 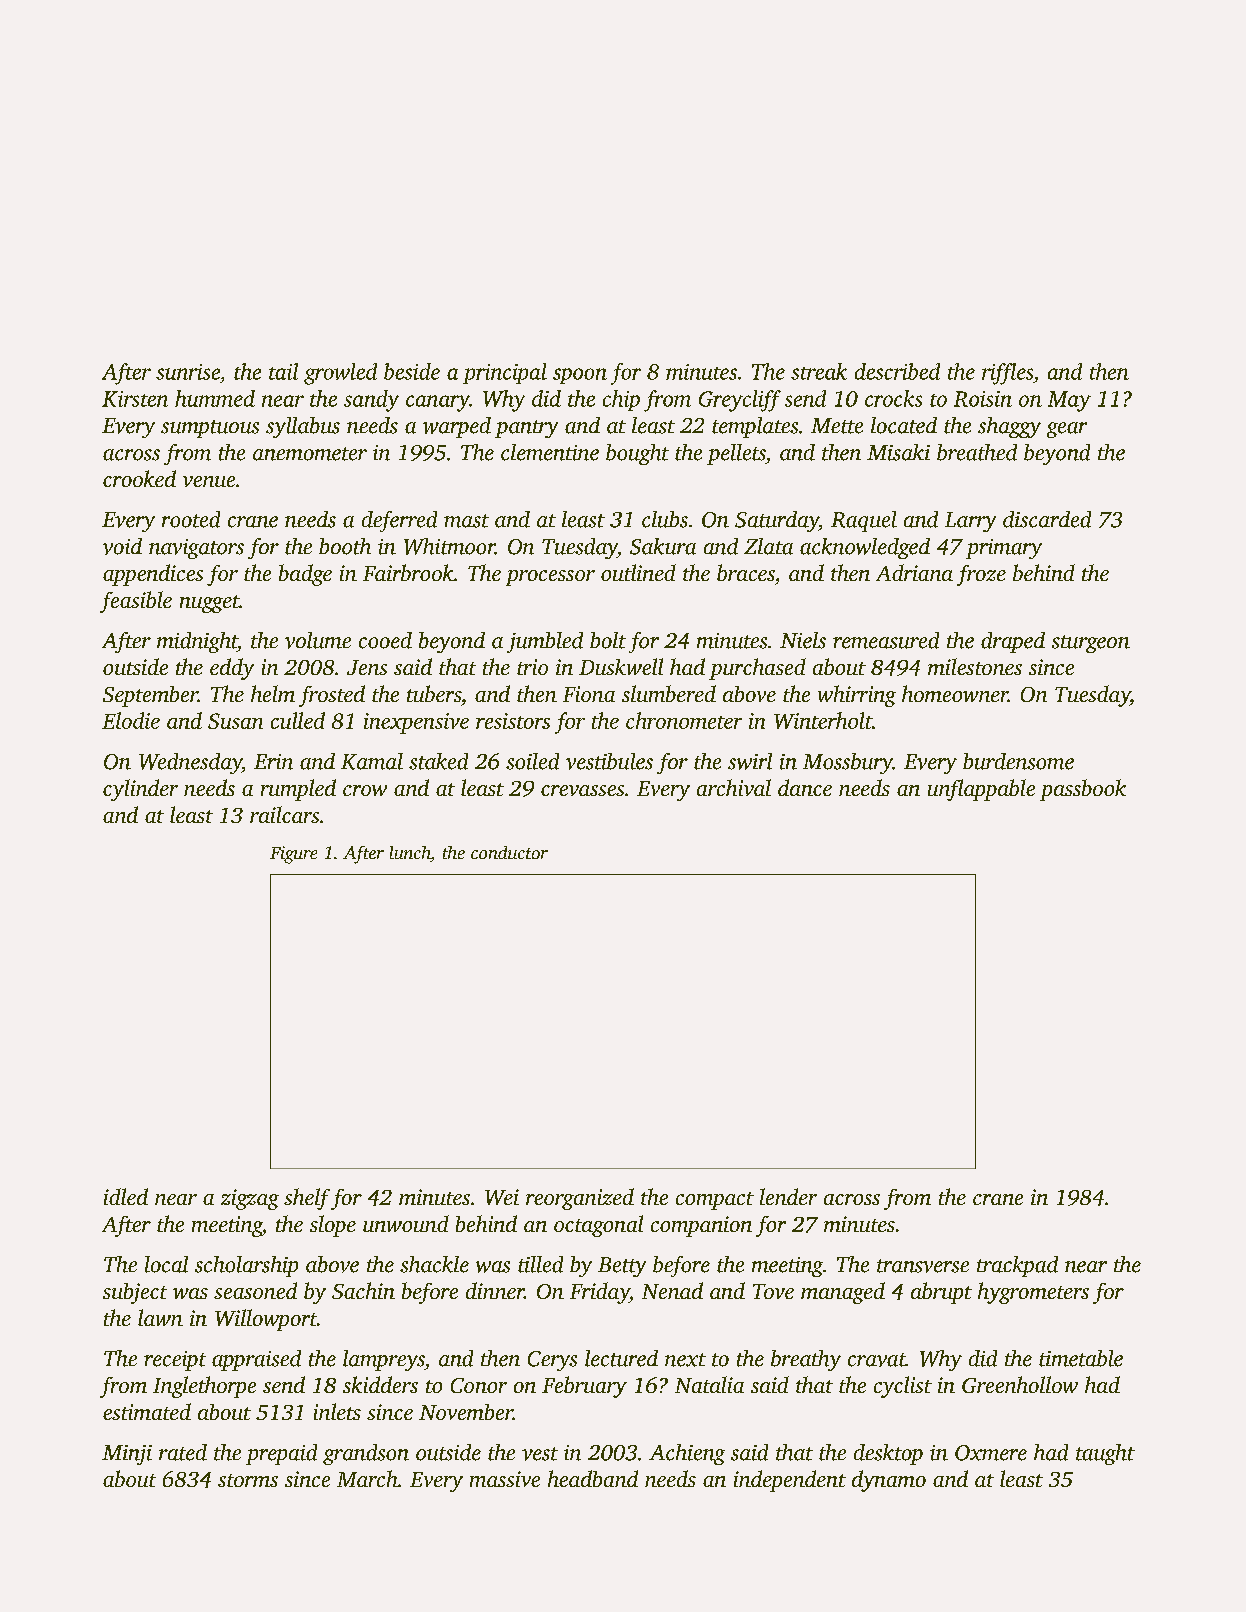 I want to click on skidders, so click(x=380, y=1384).
